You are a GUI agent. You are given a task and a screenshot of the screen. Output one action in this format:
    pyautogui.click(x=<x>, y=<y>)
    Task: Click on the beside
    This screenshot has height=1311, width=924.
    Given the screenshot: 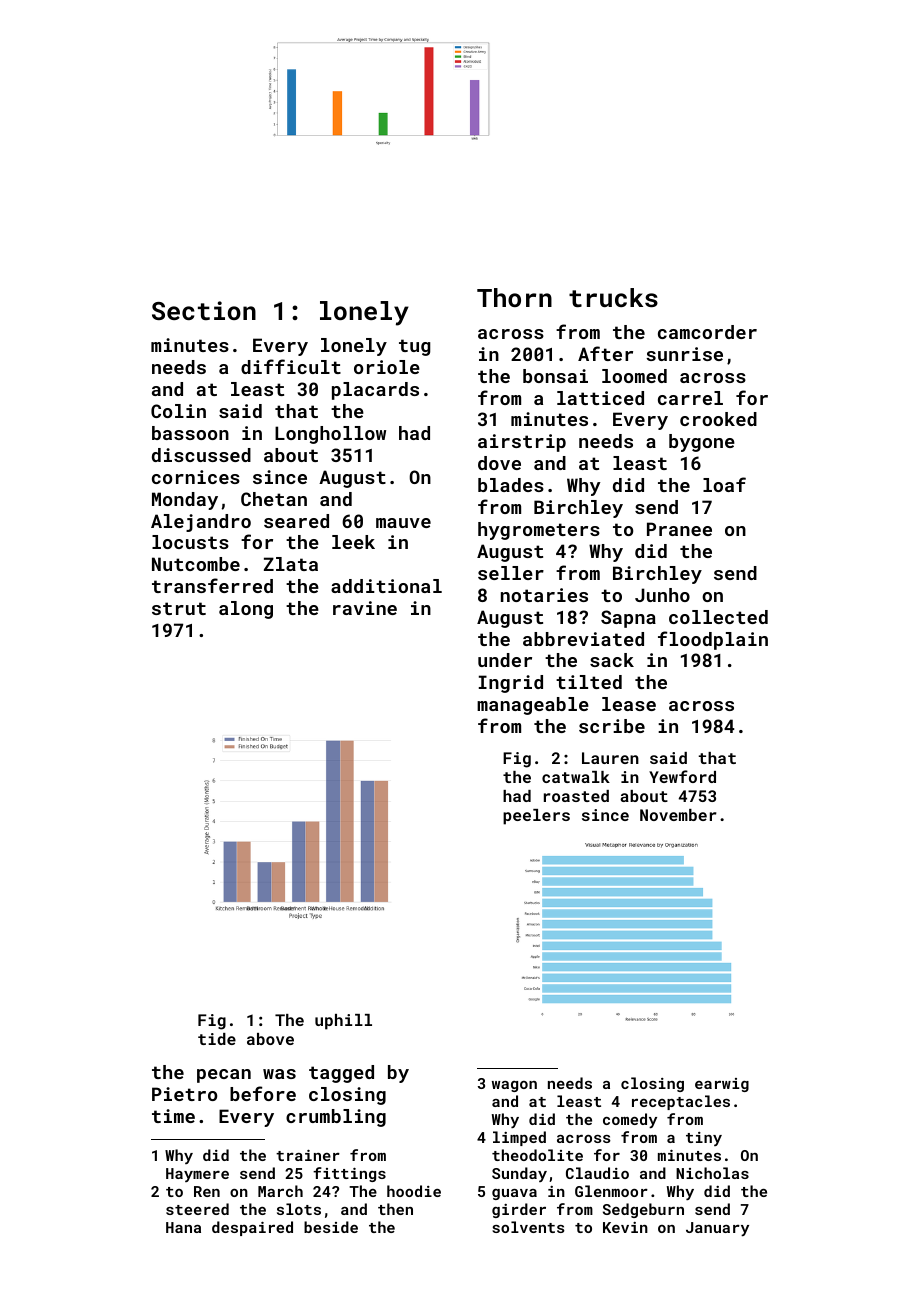 What is the action you would take?
    pyautogui.click(x=331, y=1227)
